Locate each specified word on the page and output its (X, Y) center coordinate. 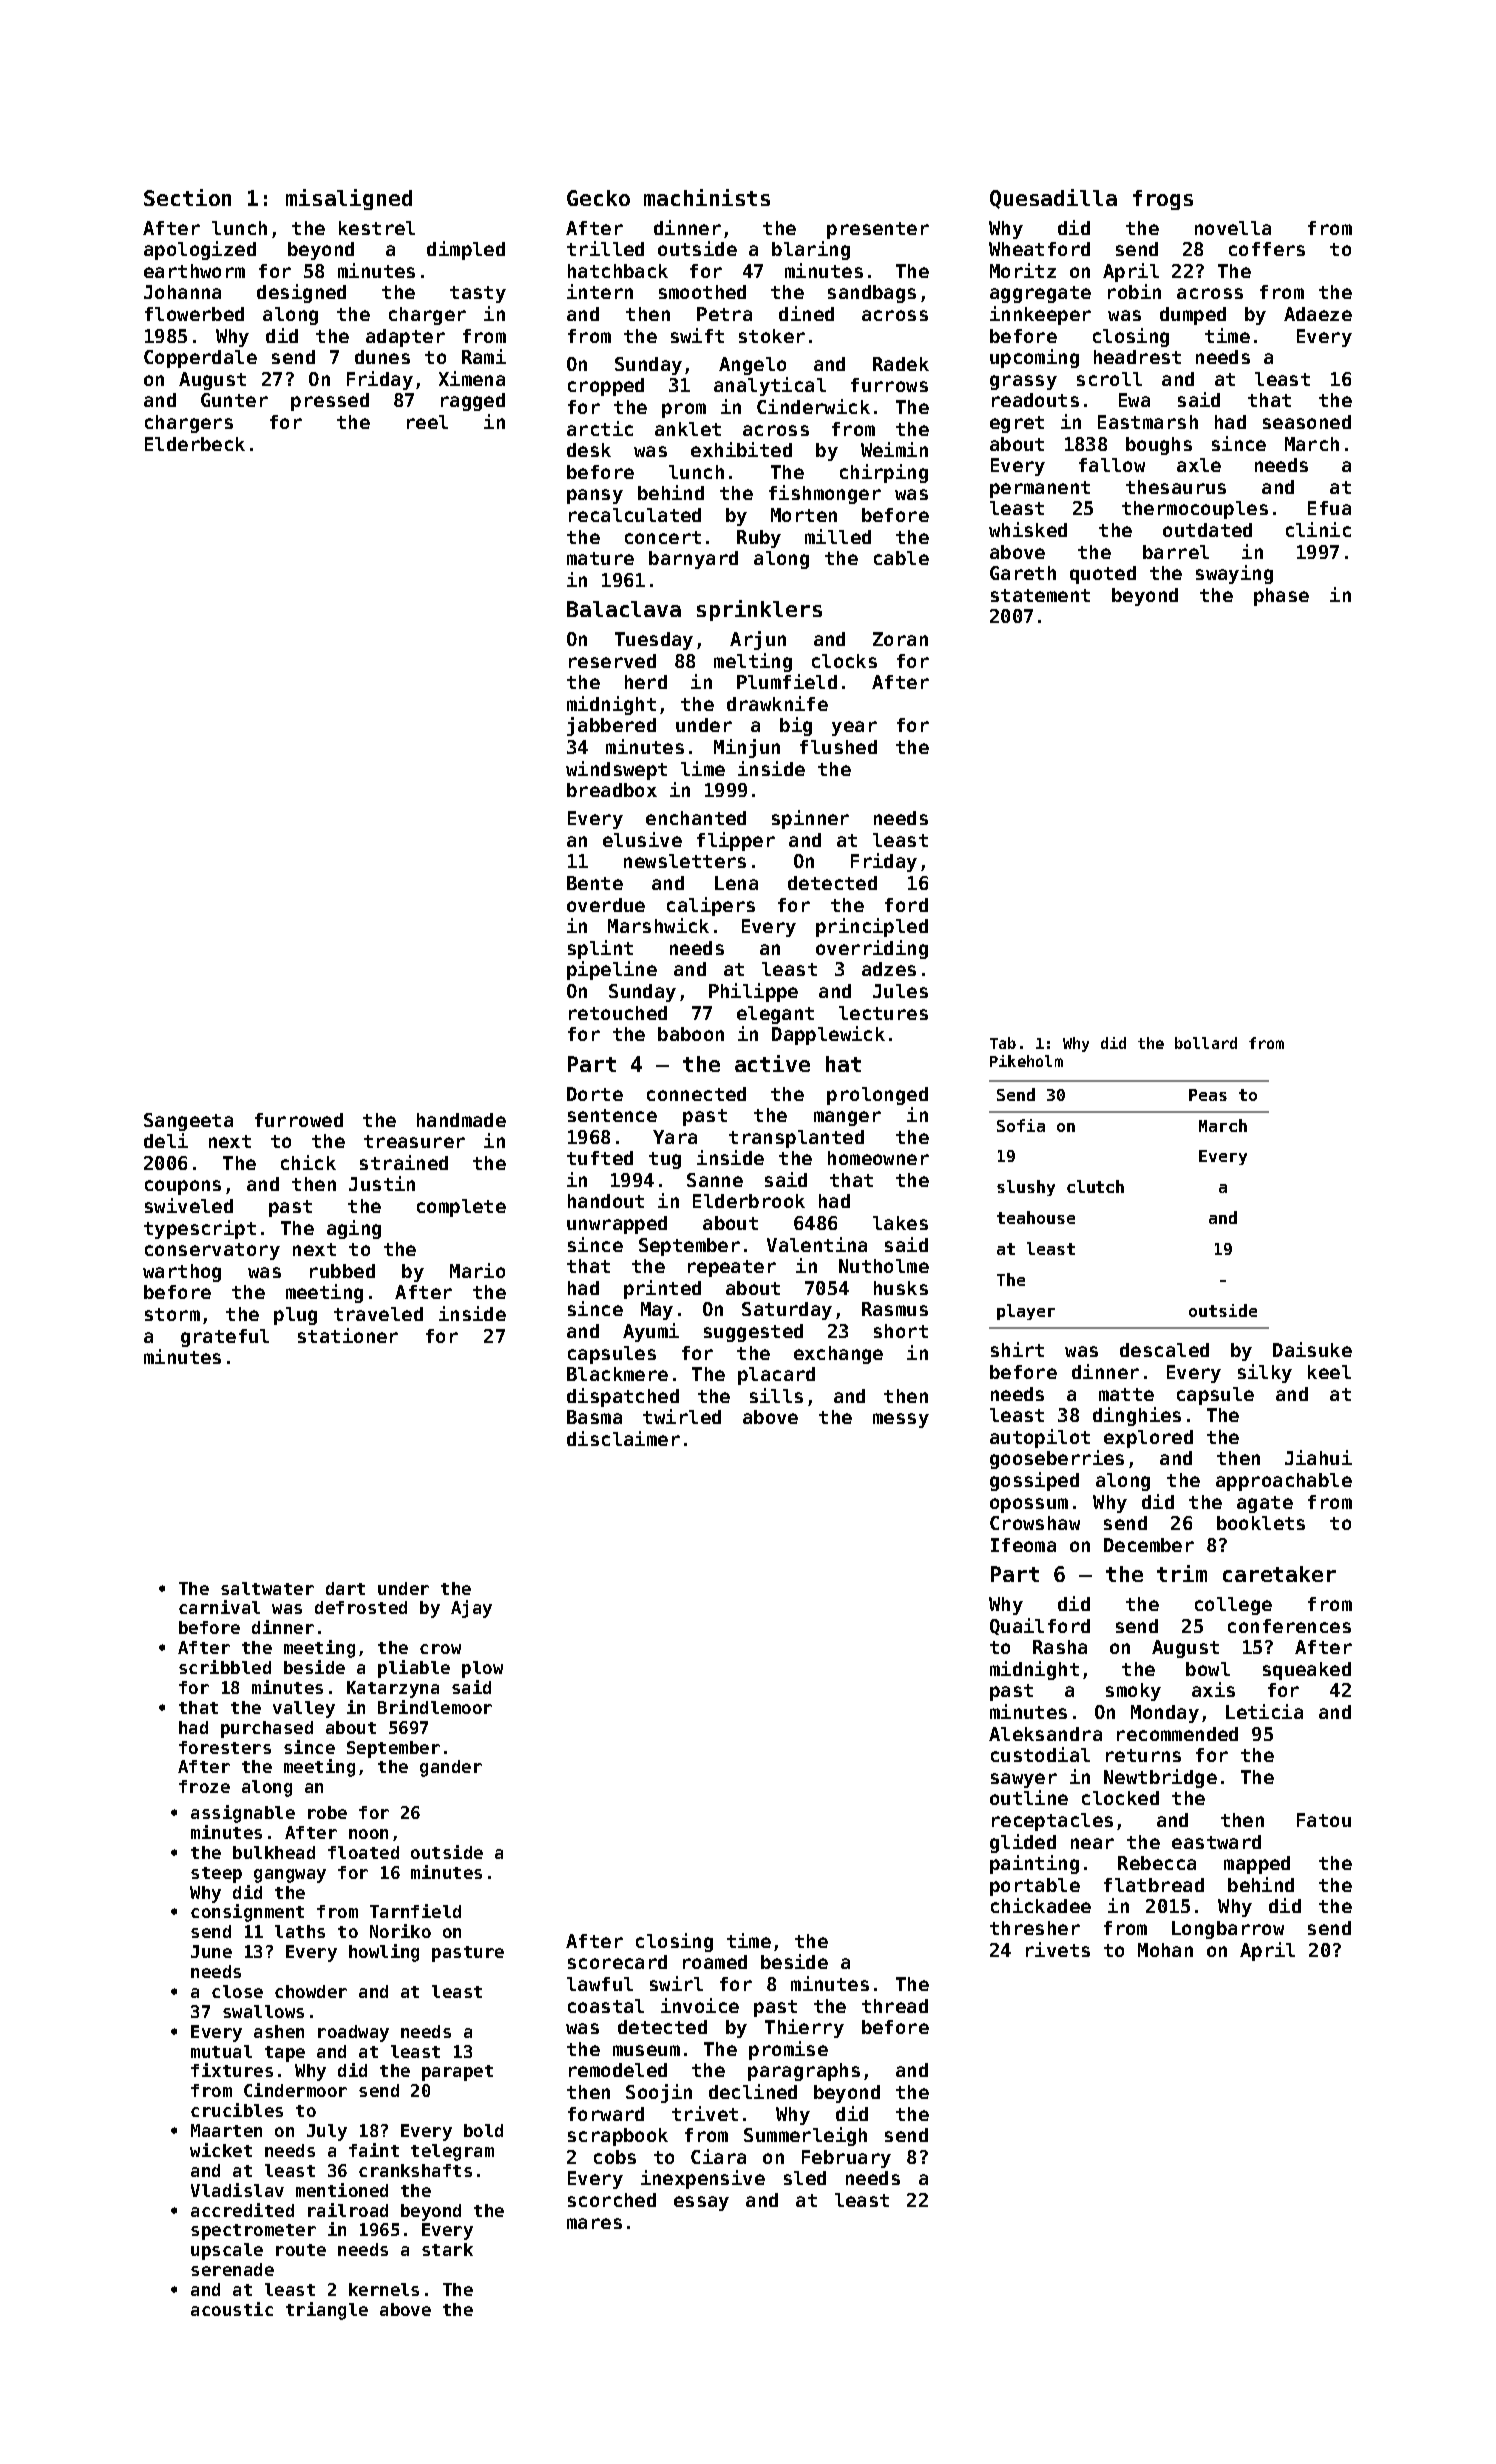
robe (327, 1812)
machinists (707, 197)
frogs (1163, 200)
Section (187, 197)
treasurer (414, 1141)
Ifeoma (1023, 1545)
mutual (221, 2051)
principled (872, 927)
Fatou (1324, 1820)
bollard (1206, 1043)
